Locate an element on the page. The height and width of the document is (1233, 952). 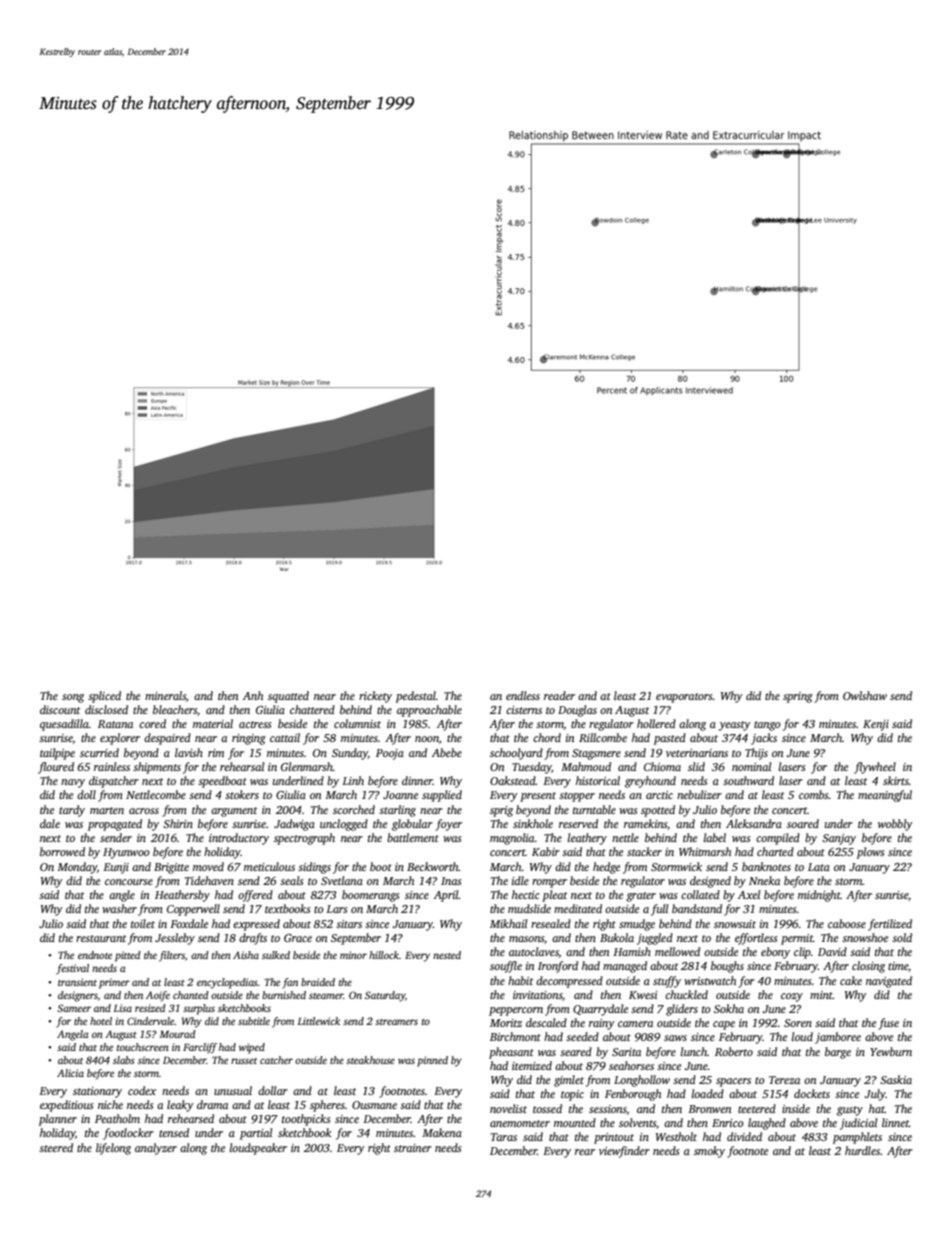
offered is located at coordinates (255, 896).
